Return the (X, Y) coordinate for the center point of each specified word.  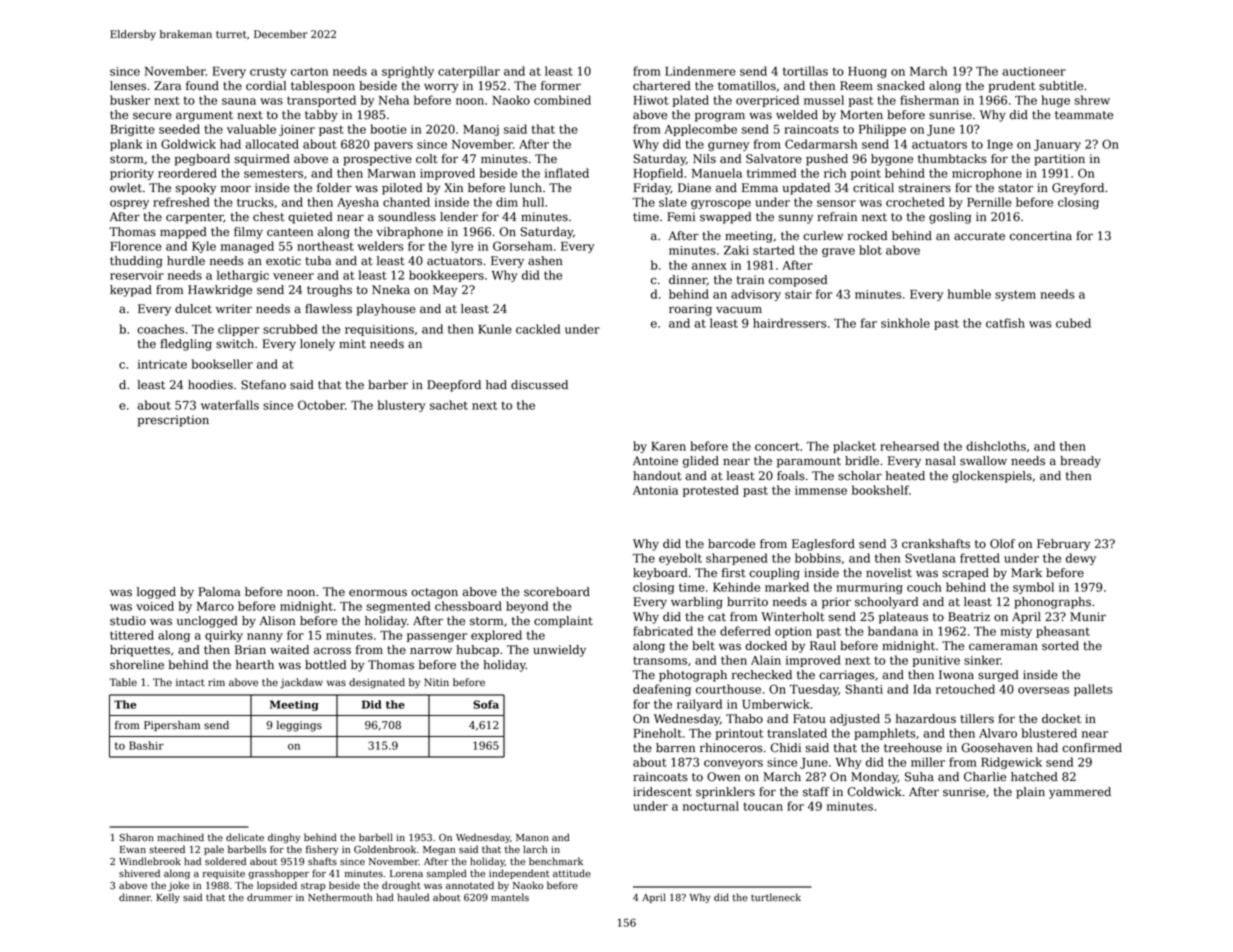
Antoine (655, 461)
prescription (173, 421)
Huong (867, 72)
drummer (270, 897)
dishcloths (996, 446)
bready (1080, 462)
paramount (809, 462)
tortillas (805, 71)
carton (309, 71)
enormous (378, 593)
